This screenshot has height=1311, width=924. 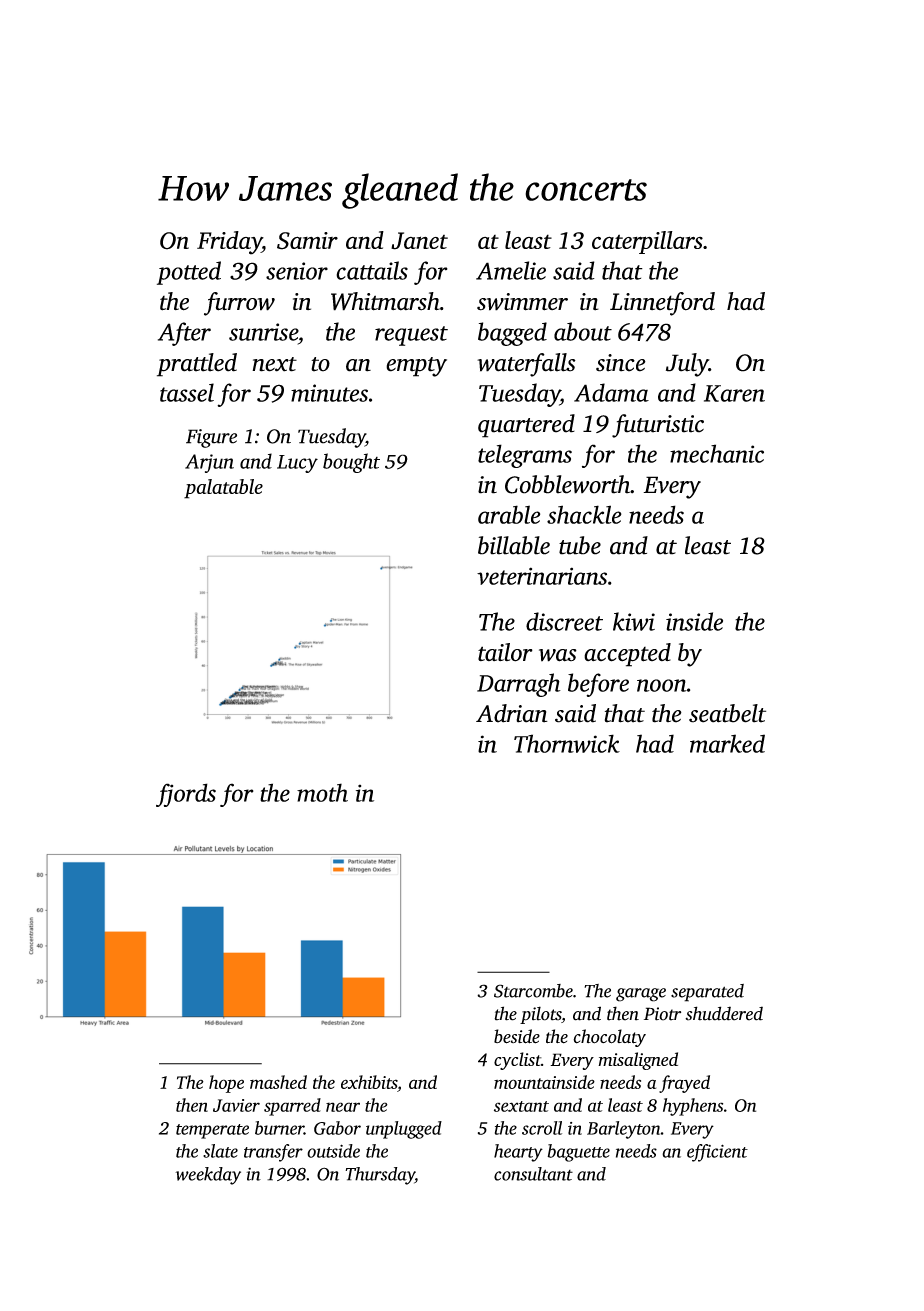 What do you see at coordinates (727, 743) in the screenshot?
I see `marked` at bounding box center [727, 743].
